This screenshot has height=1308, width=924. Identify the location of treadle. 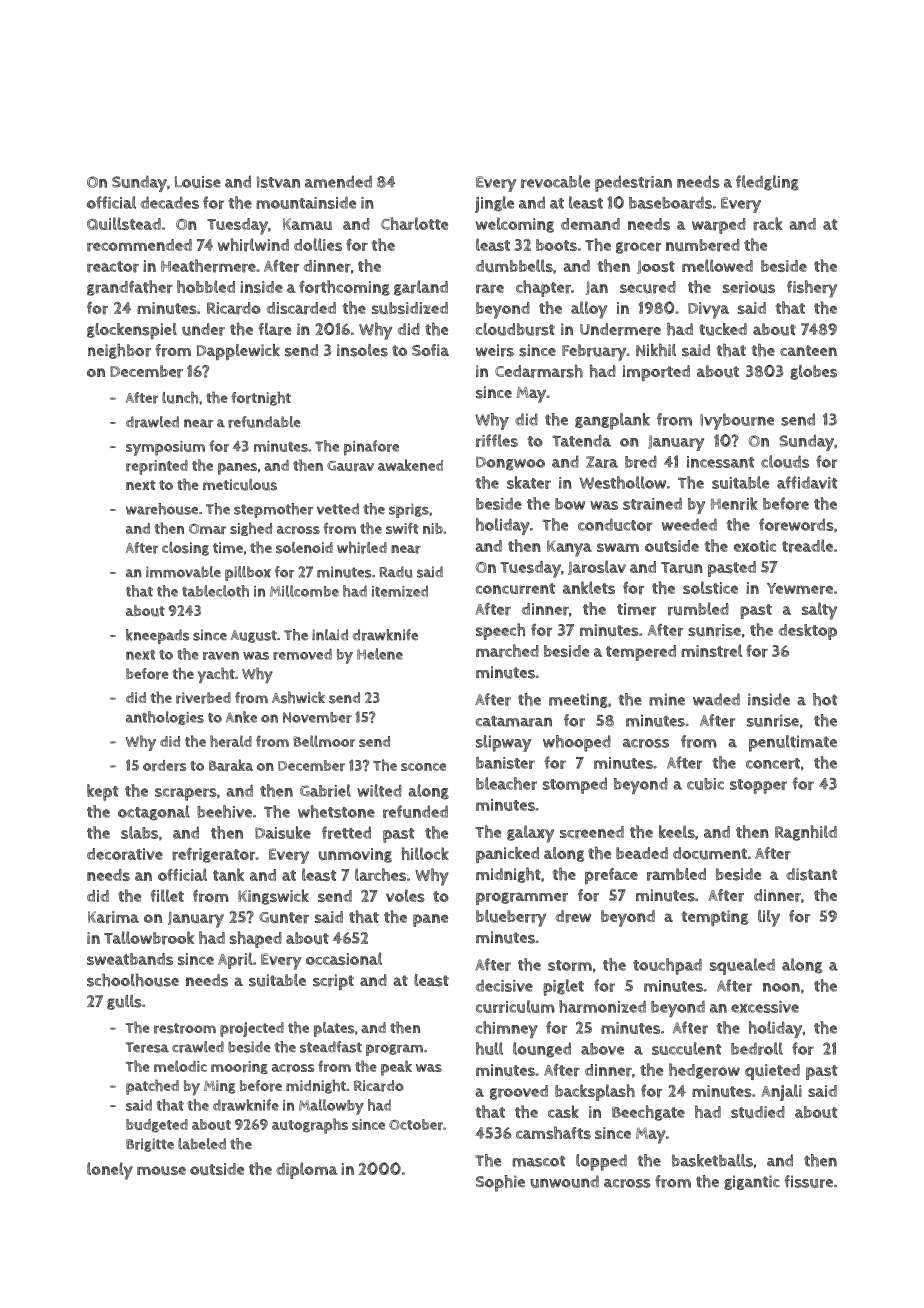
(807, 546).
